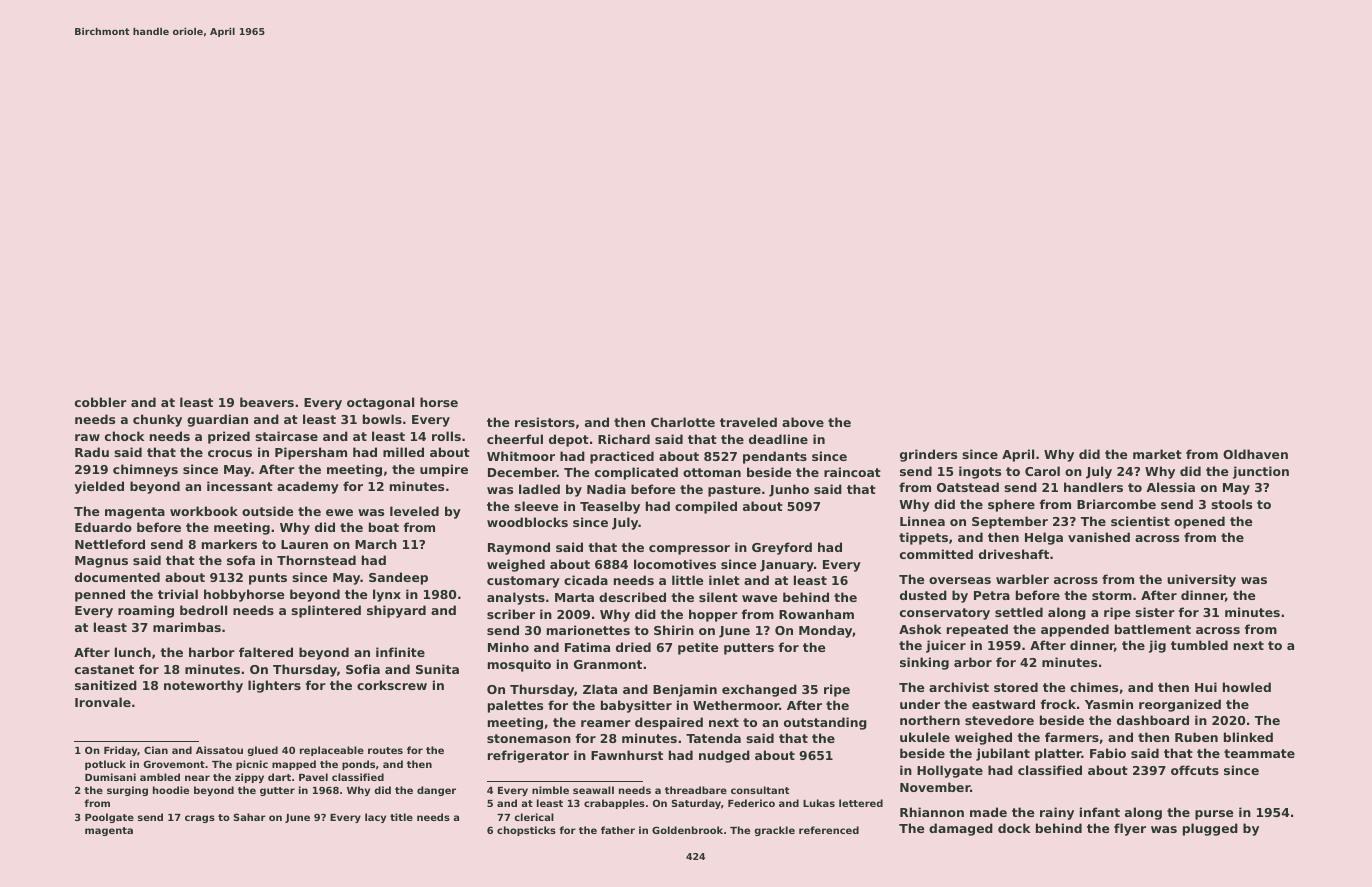  What do you see at coordinates (1130, 829) in the image?
I see `flyer` at bounding box center [1130, 829].
